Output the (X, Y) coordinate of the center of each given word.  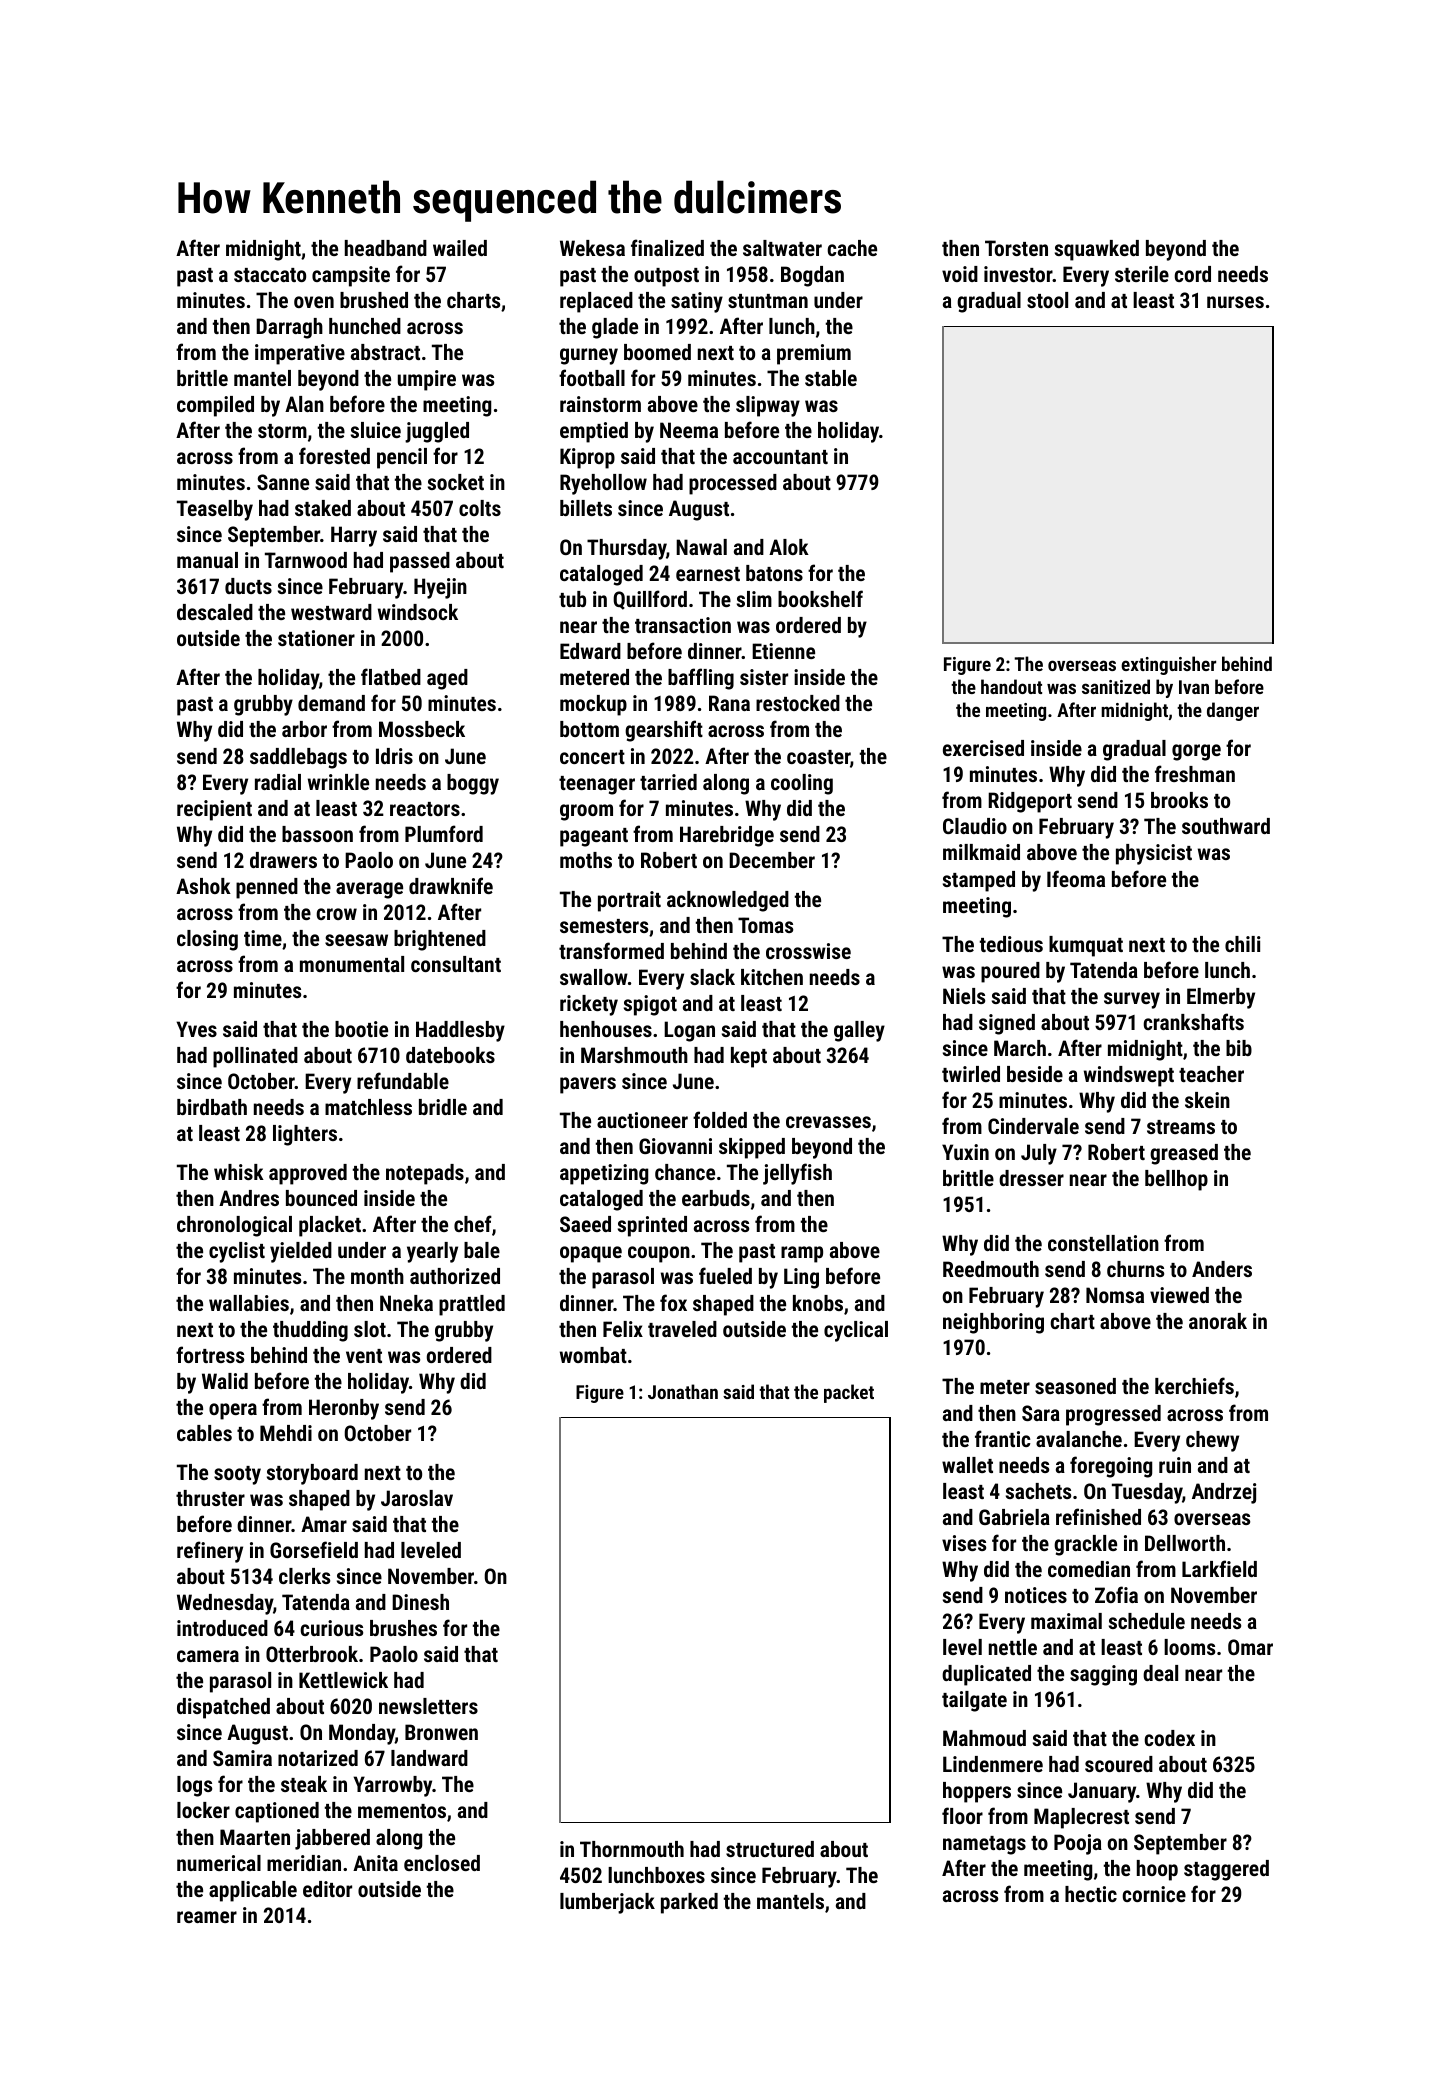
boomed (657, 352)
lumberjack (607, 1903)
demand (331, 703)
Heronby (344, 1409)
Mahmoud (984, 1738)
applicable (253, 1891)
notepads (425, 1174)
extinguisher (1168, 665)
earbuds (716, 1198)
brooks (1179, 800)
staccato (270, 275)
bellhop (1176, 1180)
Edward (590, 651)
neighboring (993, 1323)
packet (849, 1393)
